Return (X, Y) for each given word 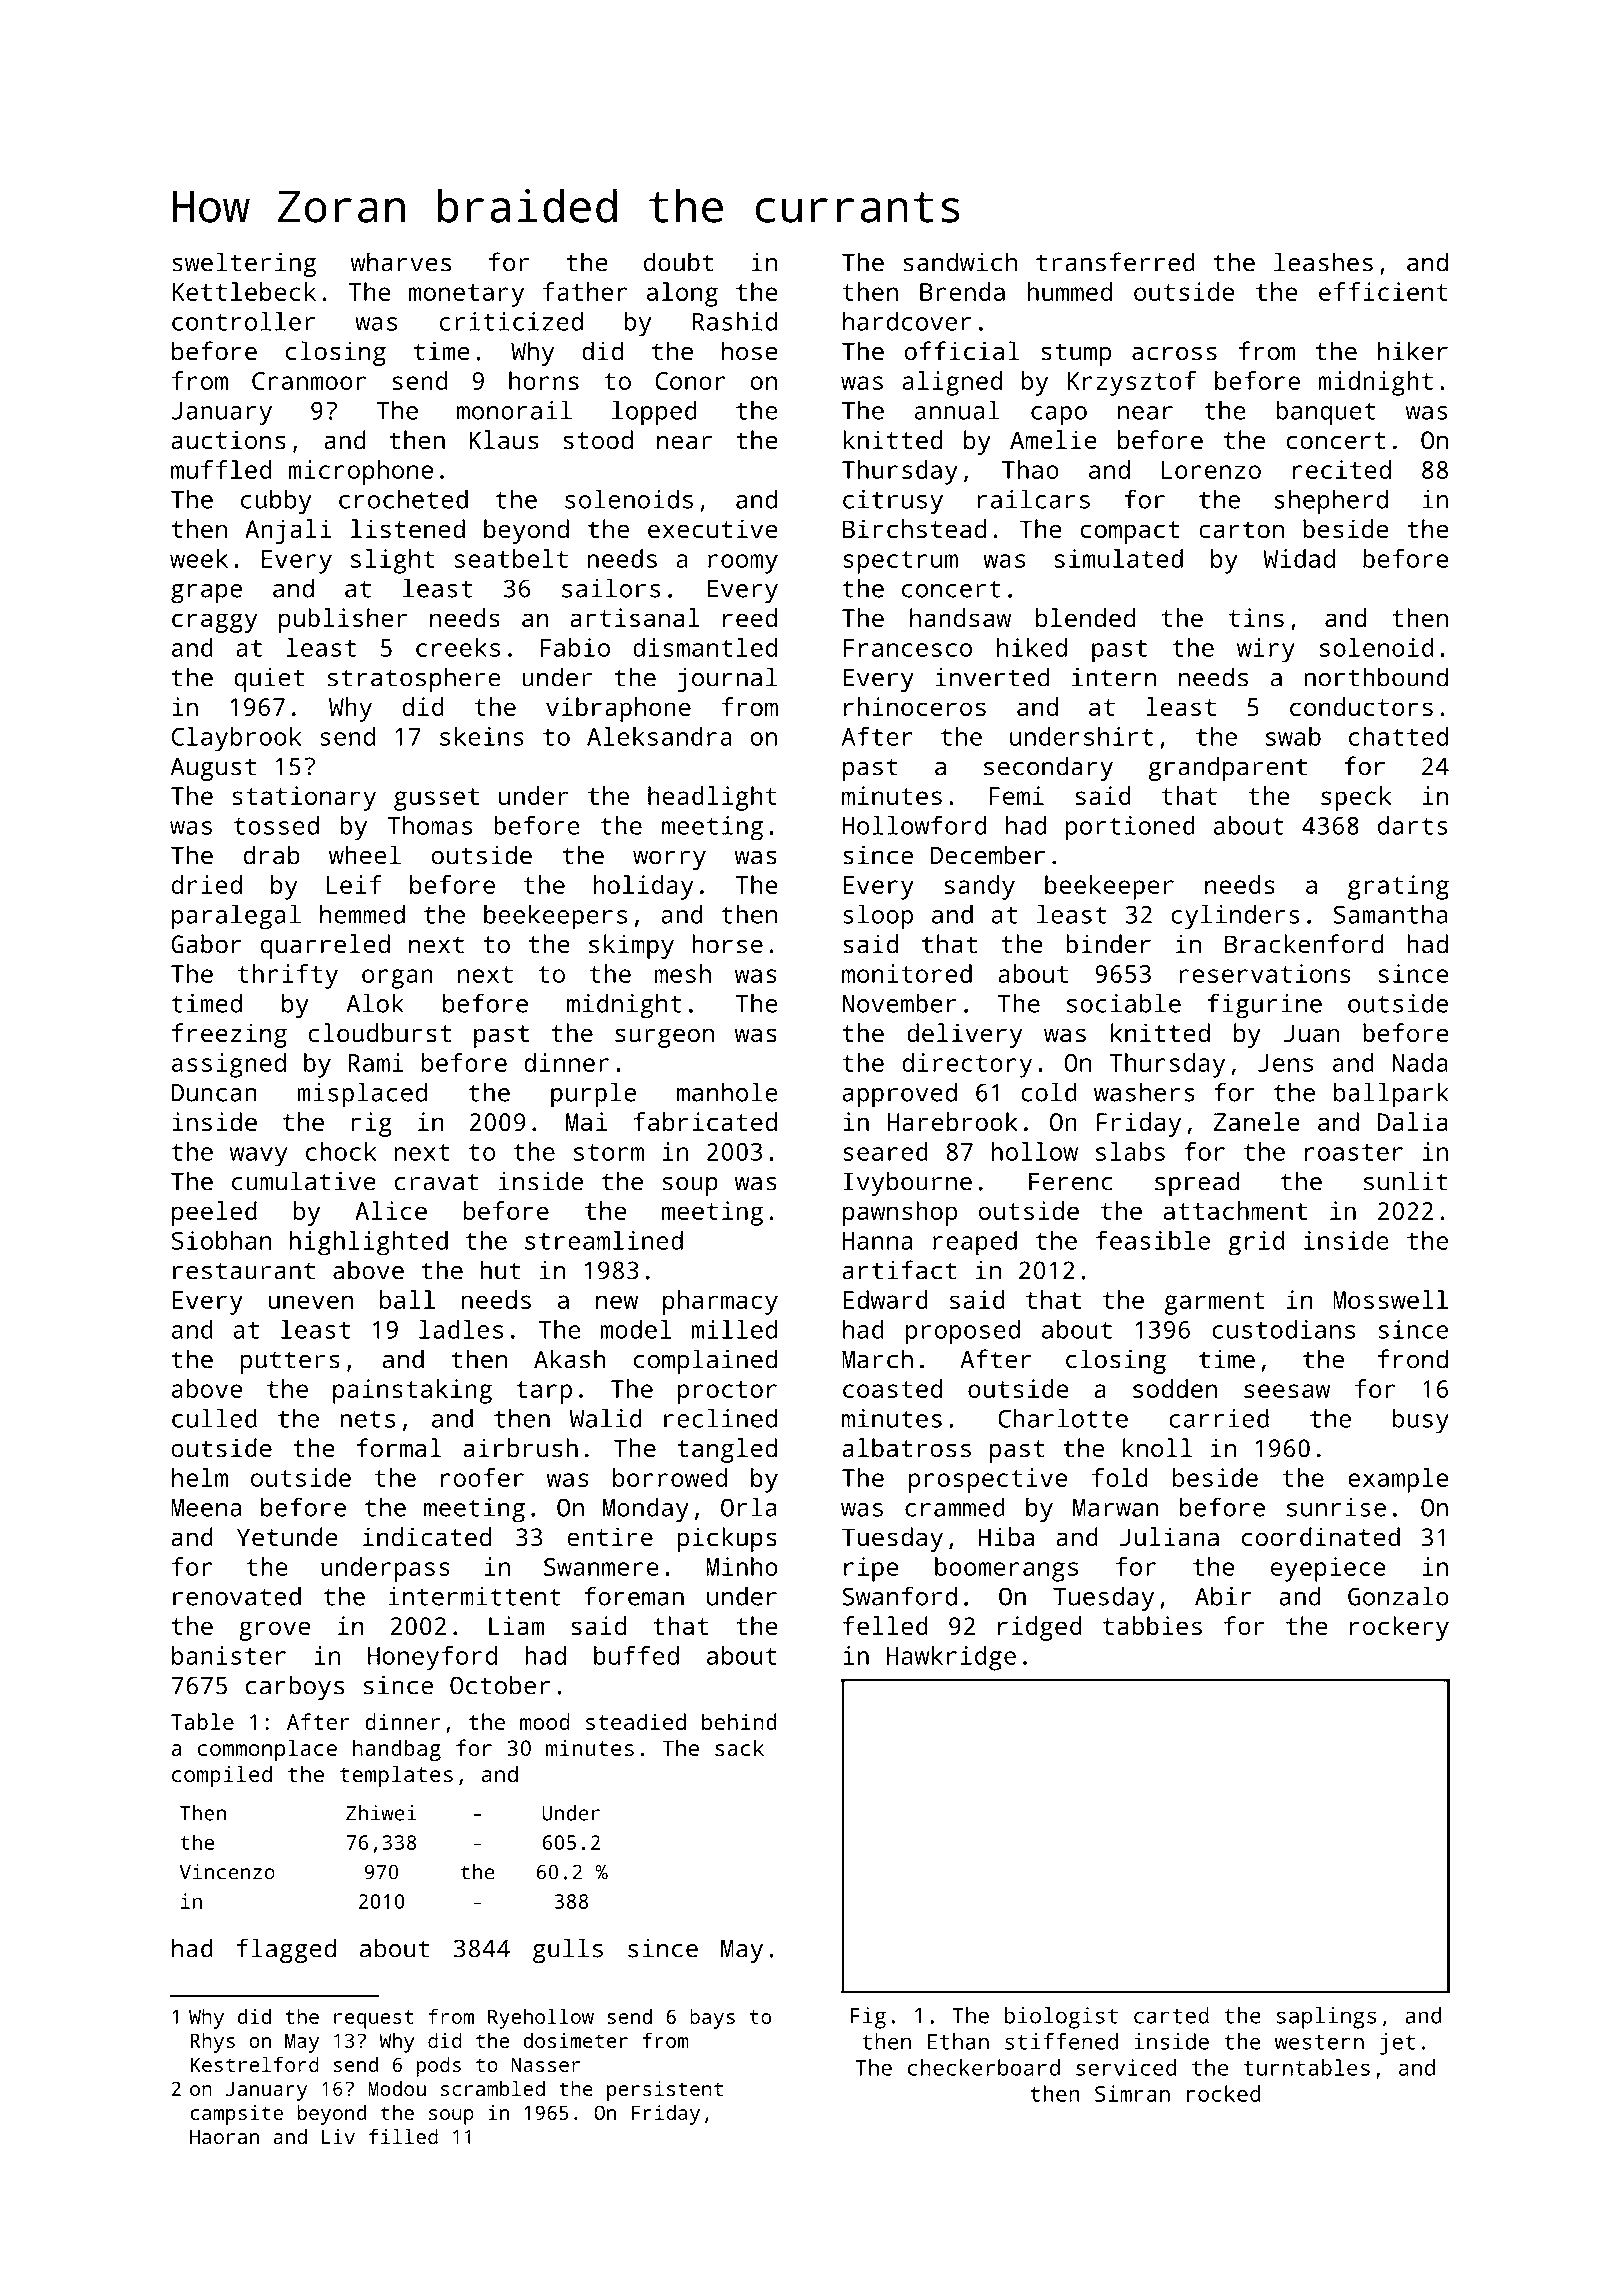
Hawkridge (951, 1658)
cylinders (1235, 917)
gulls (568, 1950)
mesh (683, 973)
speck (1356, 798)
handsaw (960, 617)
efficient (1383, 291)
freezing (229, 1035)
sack (739, 1747)
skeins (482, 736)
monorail (514, 410)
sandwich (960, 262)
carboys (294, 1687)
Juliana (1169, 1537)
